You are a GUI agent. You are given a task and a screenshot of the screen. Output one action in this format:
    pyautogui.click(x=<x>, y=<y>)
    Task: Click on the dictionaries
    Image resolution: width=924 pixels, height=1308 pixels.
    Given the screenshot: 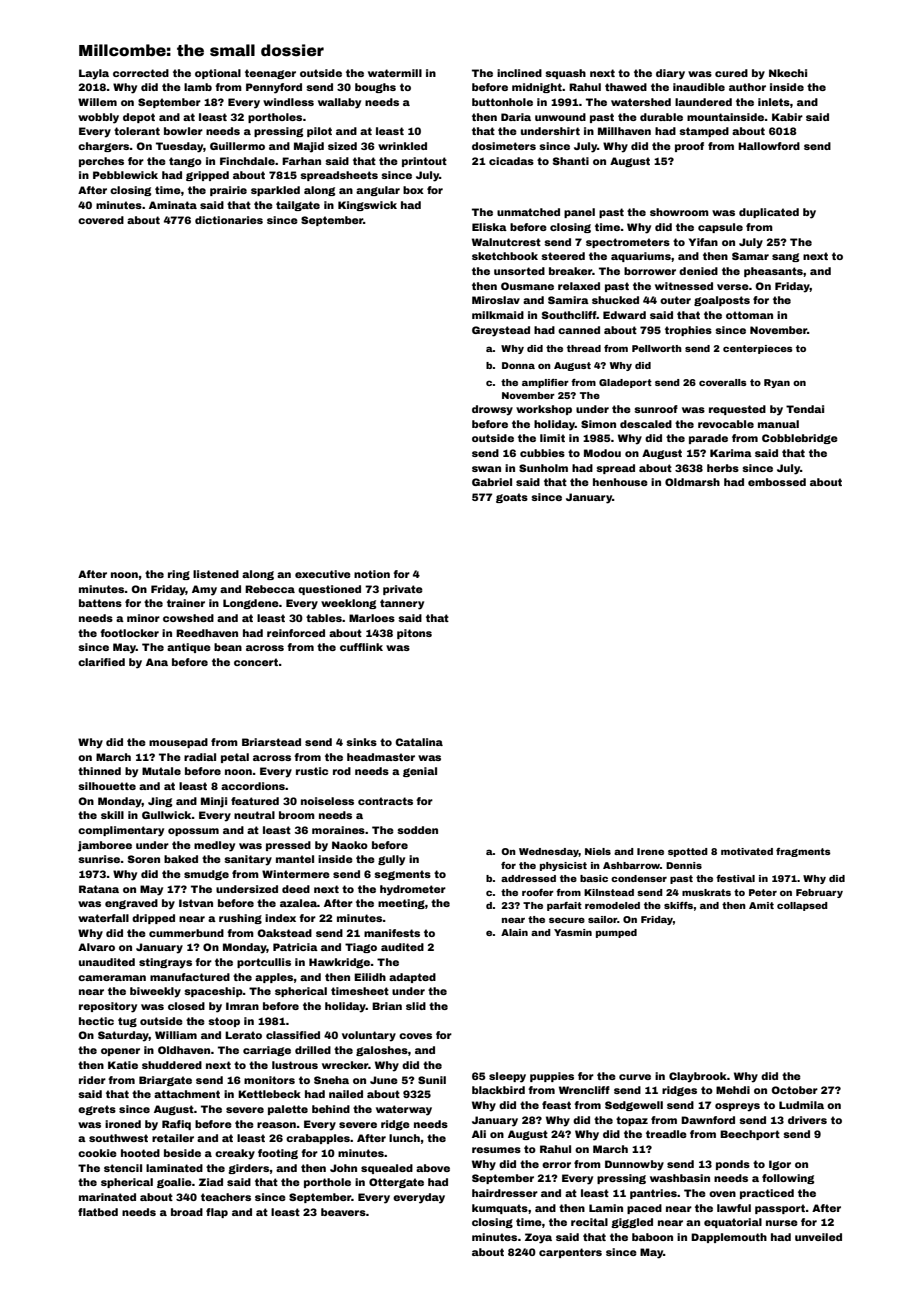 What is the action you would take?
    pyautogui.click(x=229, y=220)
